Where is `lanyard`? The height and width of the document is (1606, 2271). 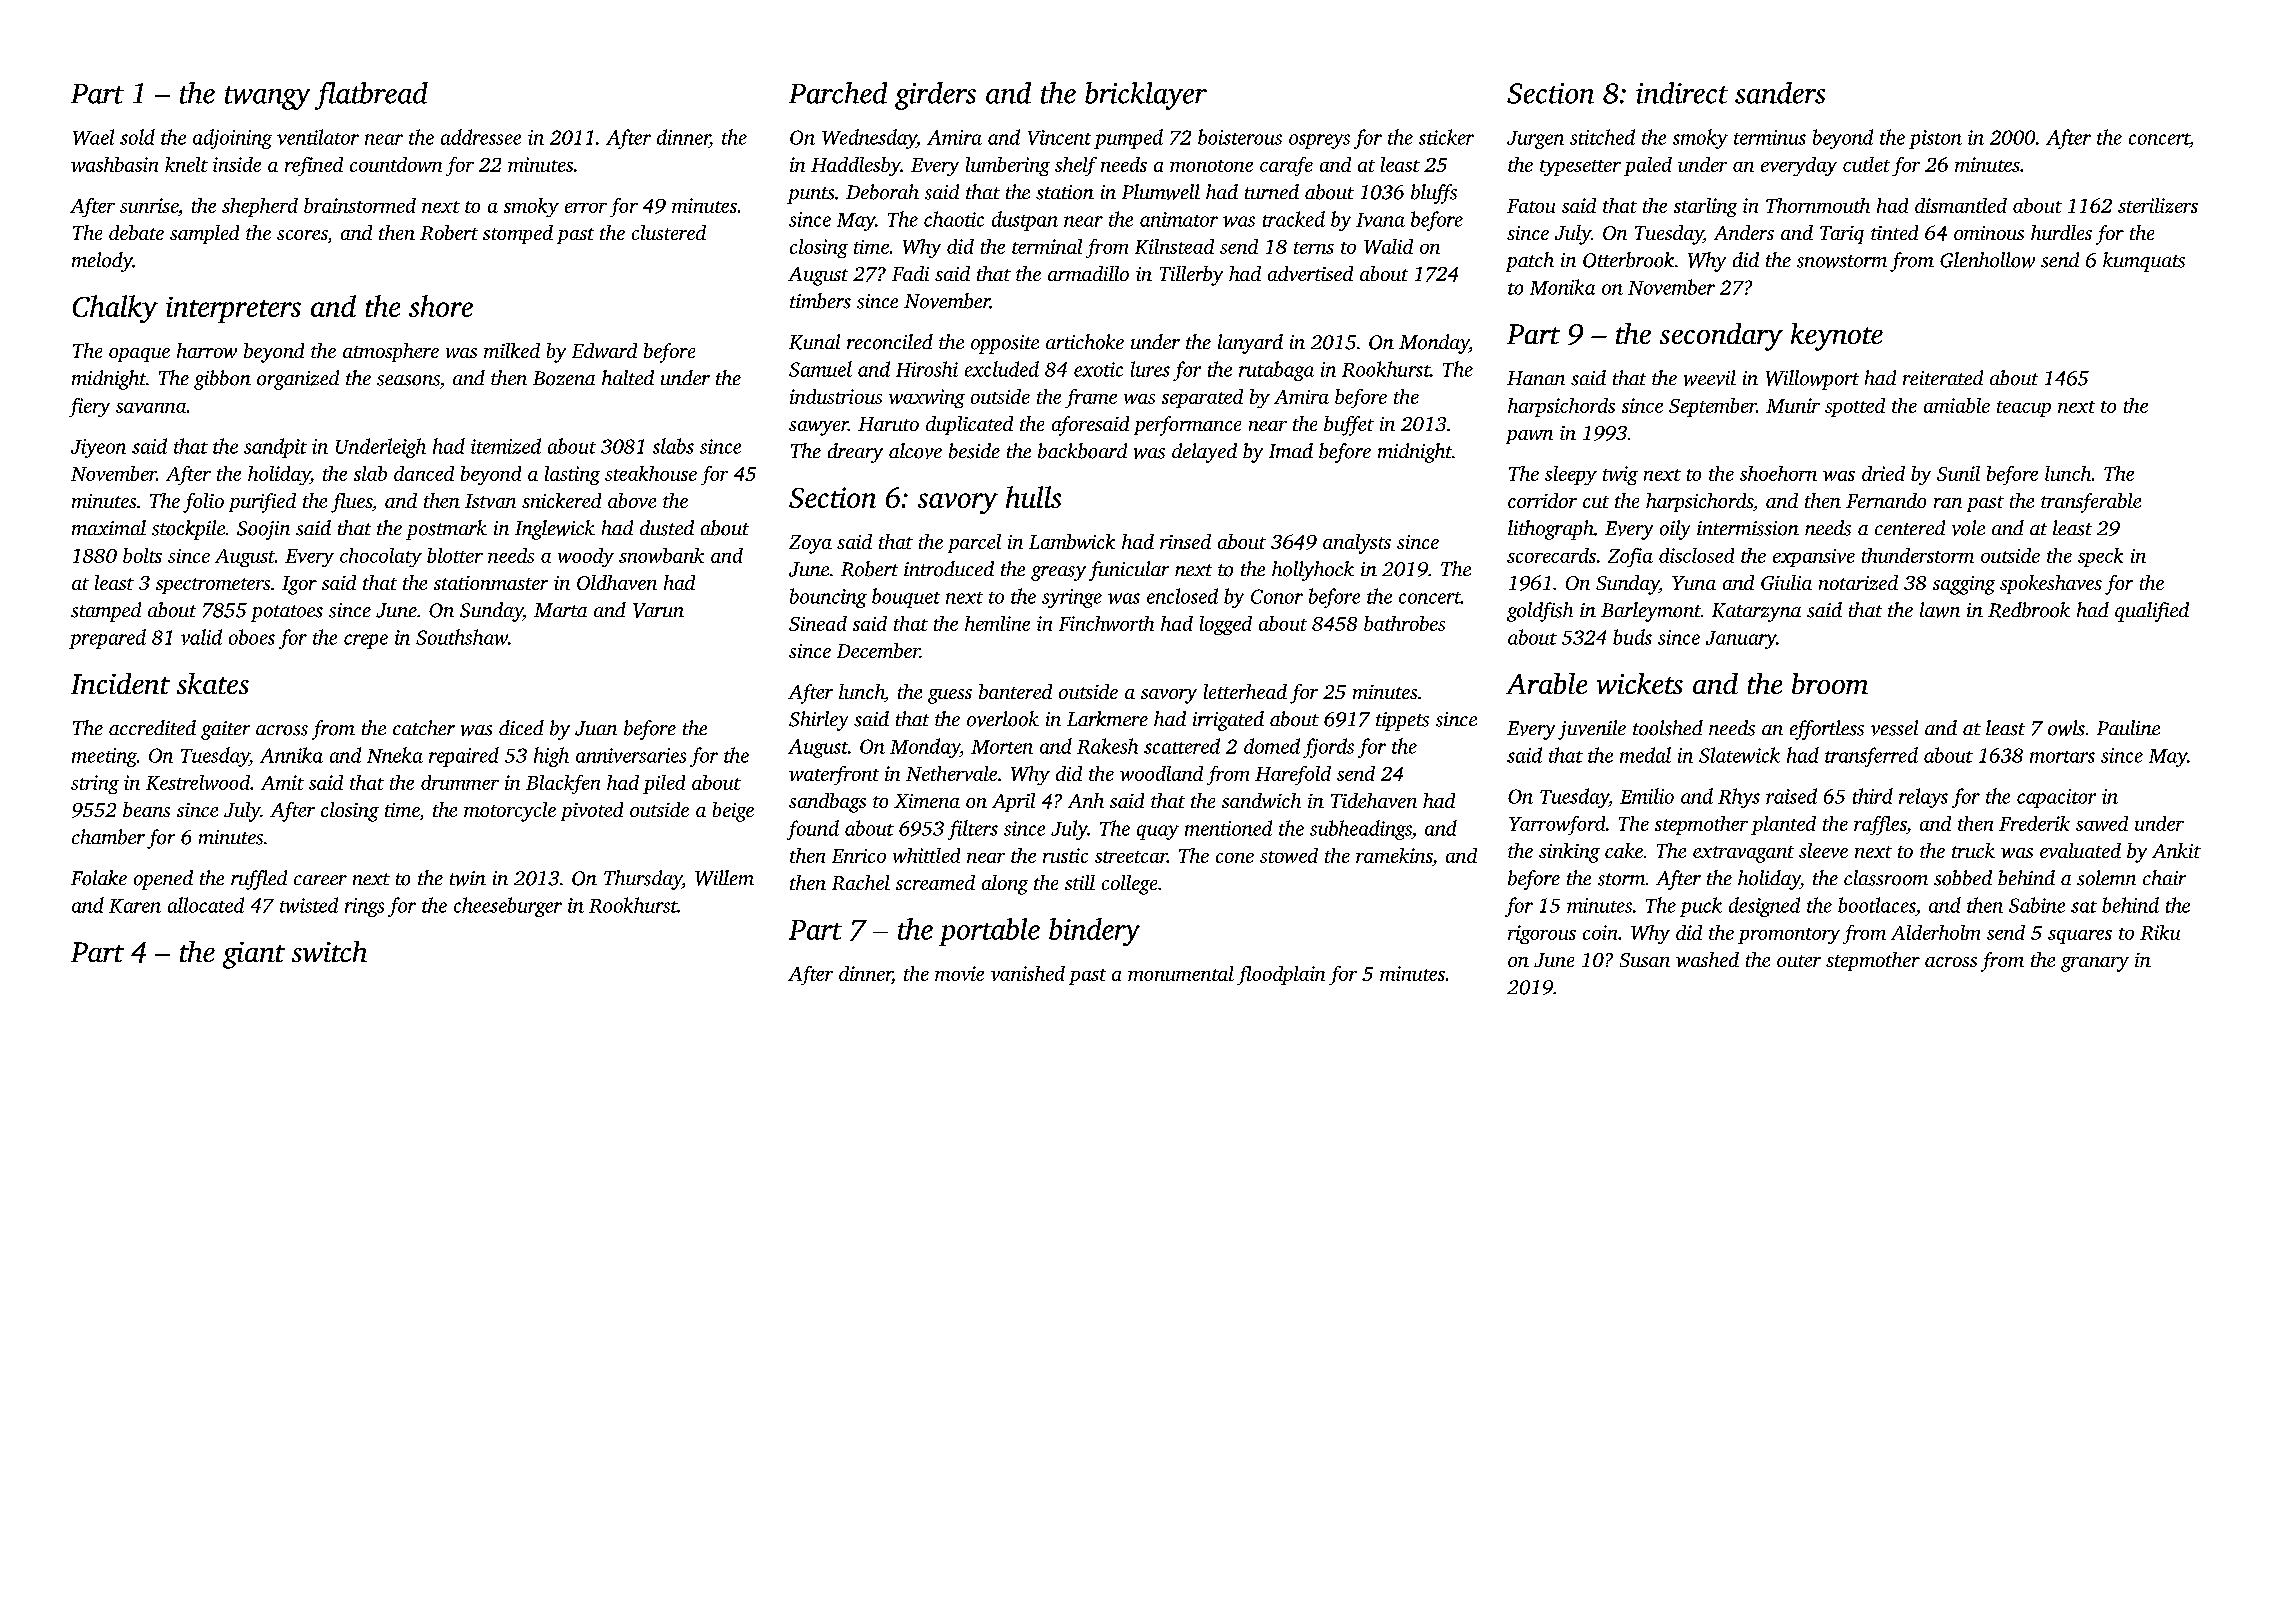 lanyard is located at coordinates (1250, 344).
